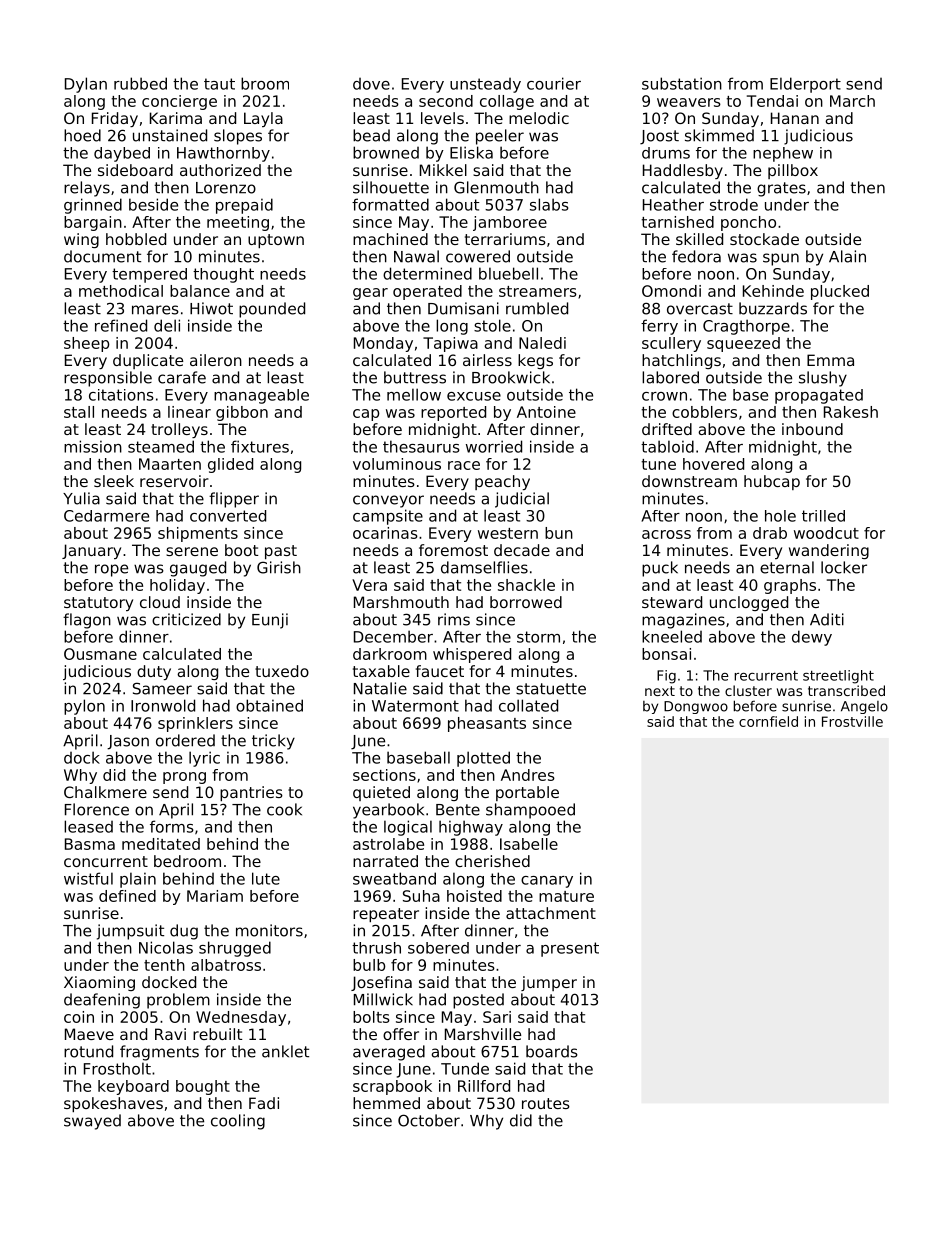  I want to click on spokeshaves, so click(113, 1104).
